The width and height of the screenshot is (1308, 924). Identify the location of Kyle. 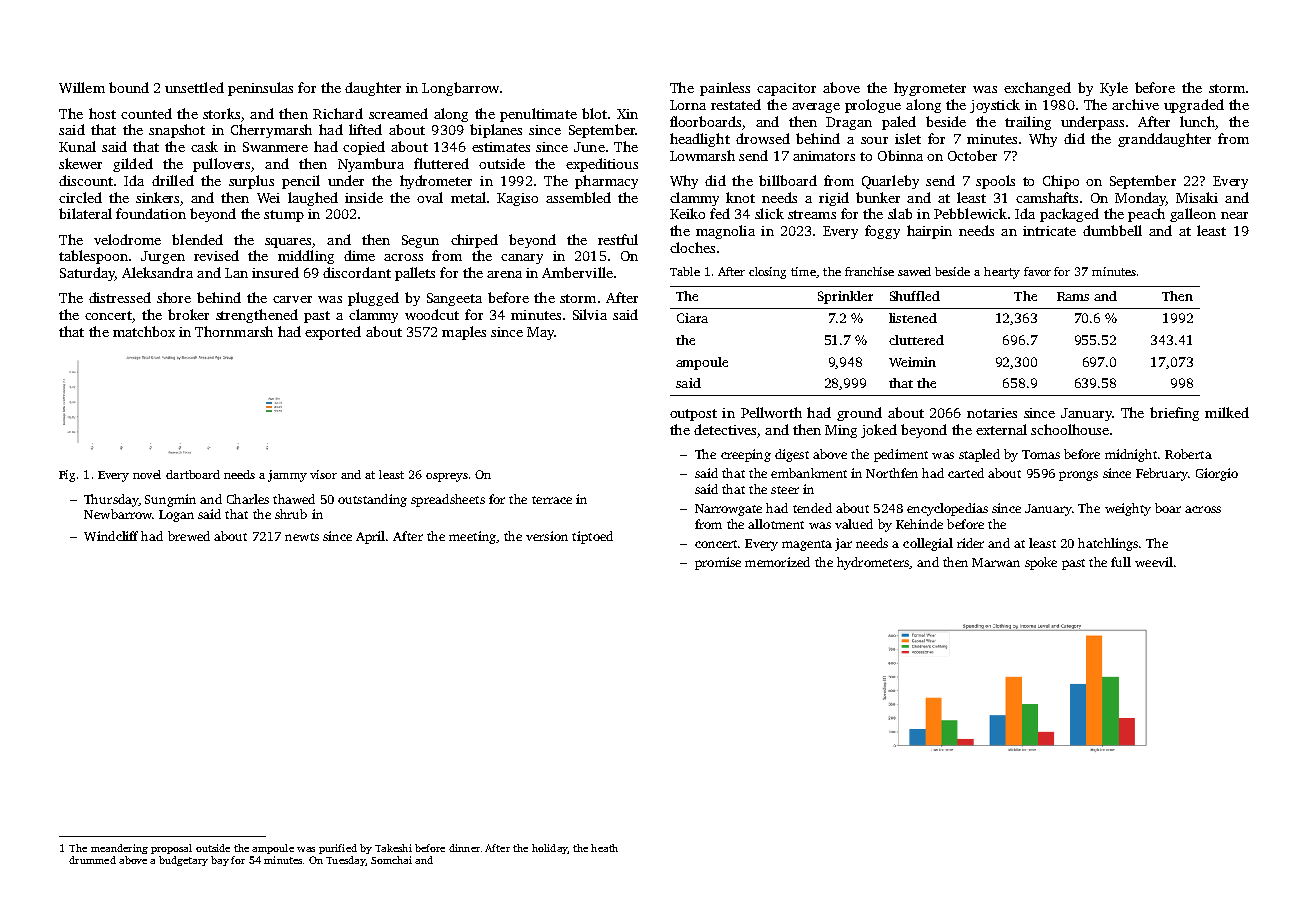
(1114, 89).
